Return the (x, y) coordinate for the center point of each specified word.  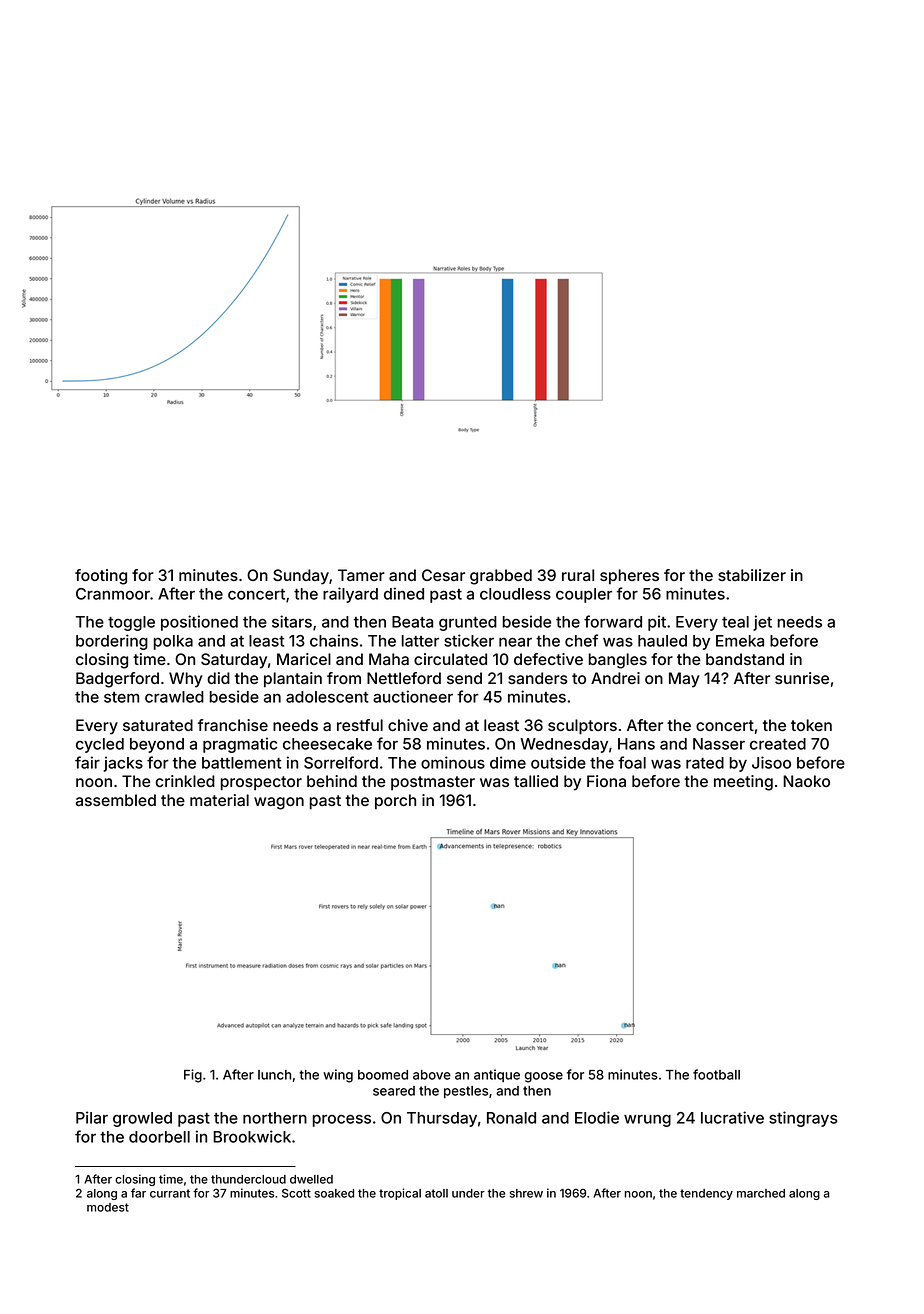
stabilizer (752, 575)
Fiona (606, 781)
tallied (536, 781)
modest (108, 1207)
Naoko (806, 781)
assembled (116, 800)
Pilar (92, 1117)
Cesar (443, 575)
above (432, 1075)
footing (101, 577)
